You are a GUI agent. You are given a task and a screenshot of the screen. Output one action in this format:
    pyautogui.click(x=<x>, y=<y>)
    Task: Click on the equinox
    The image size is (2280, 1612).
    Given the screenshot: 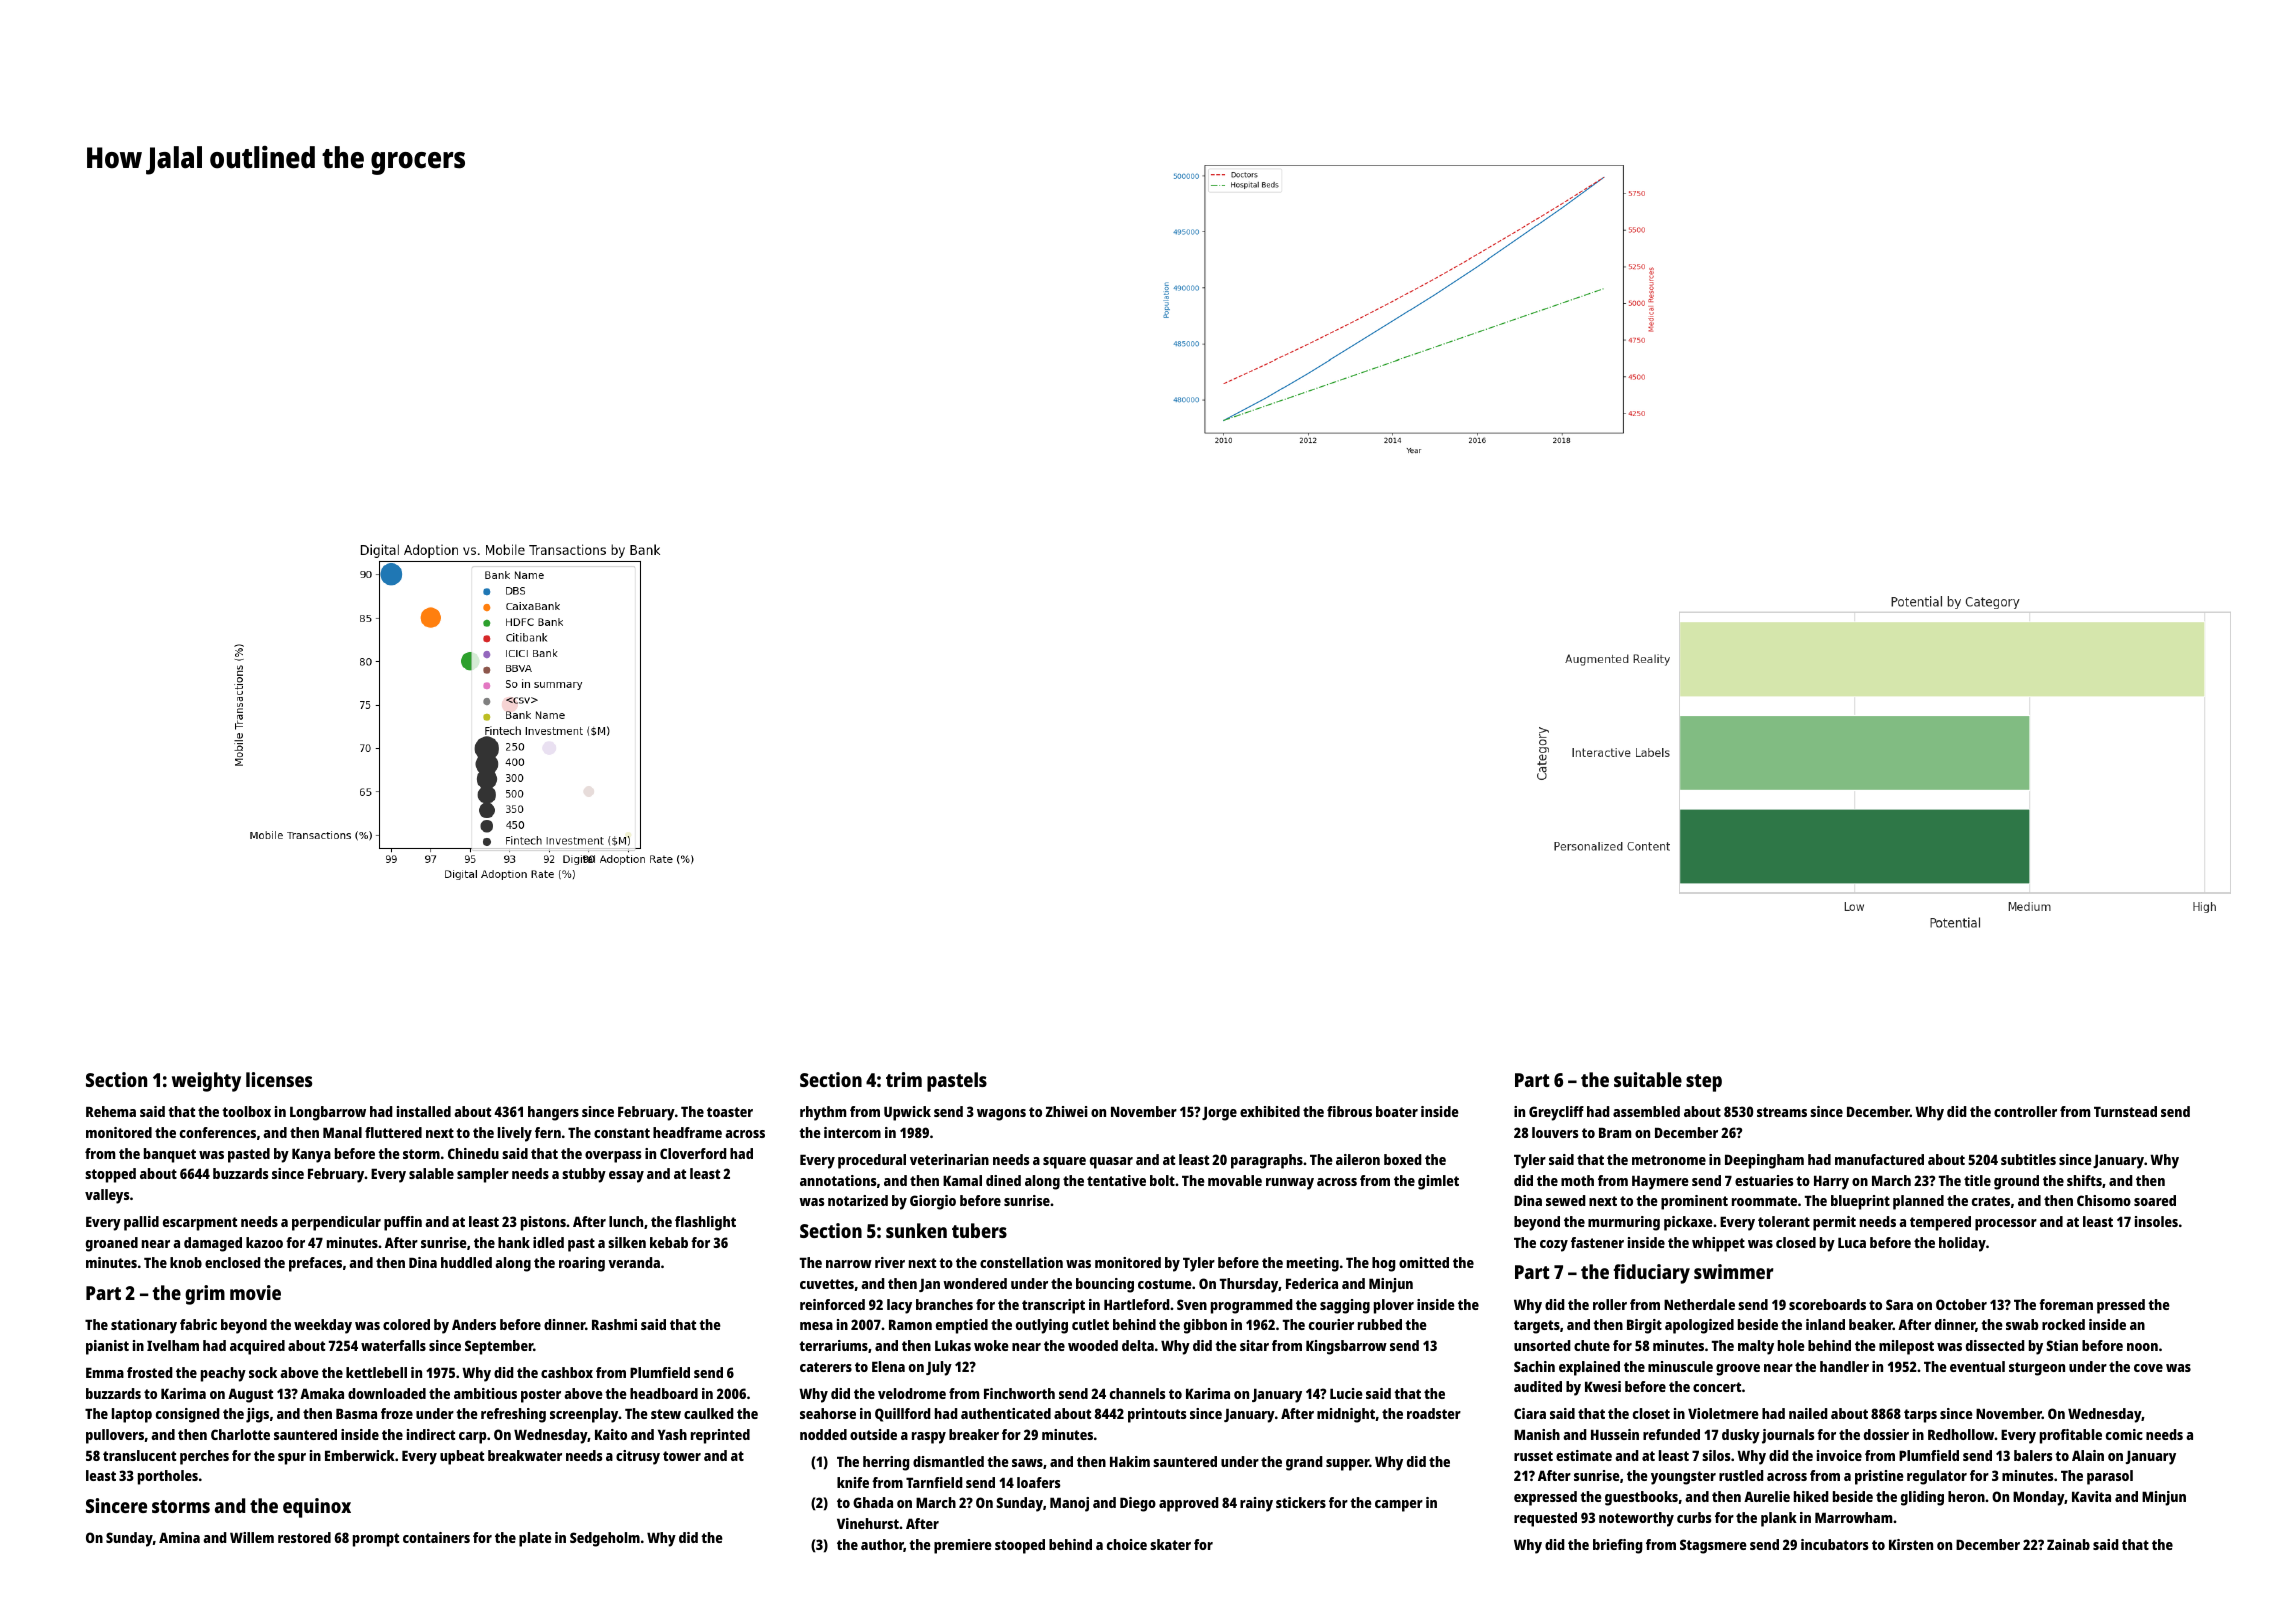 What is the action you would take?
    pyautogui.click(x=317, y=1508)
